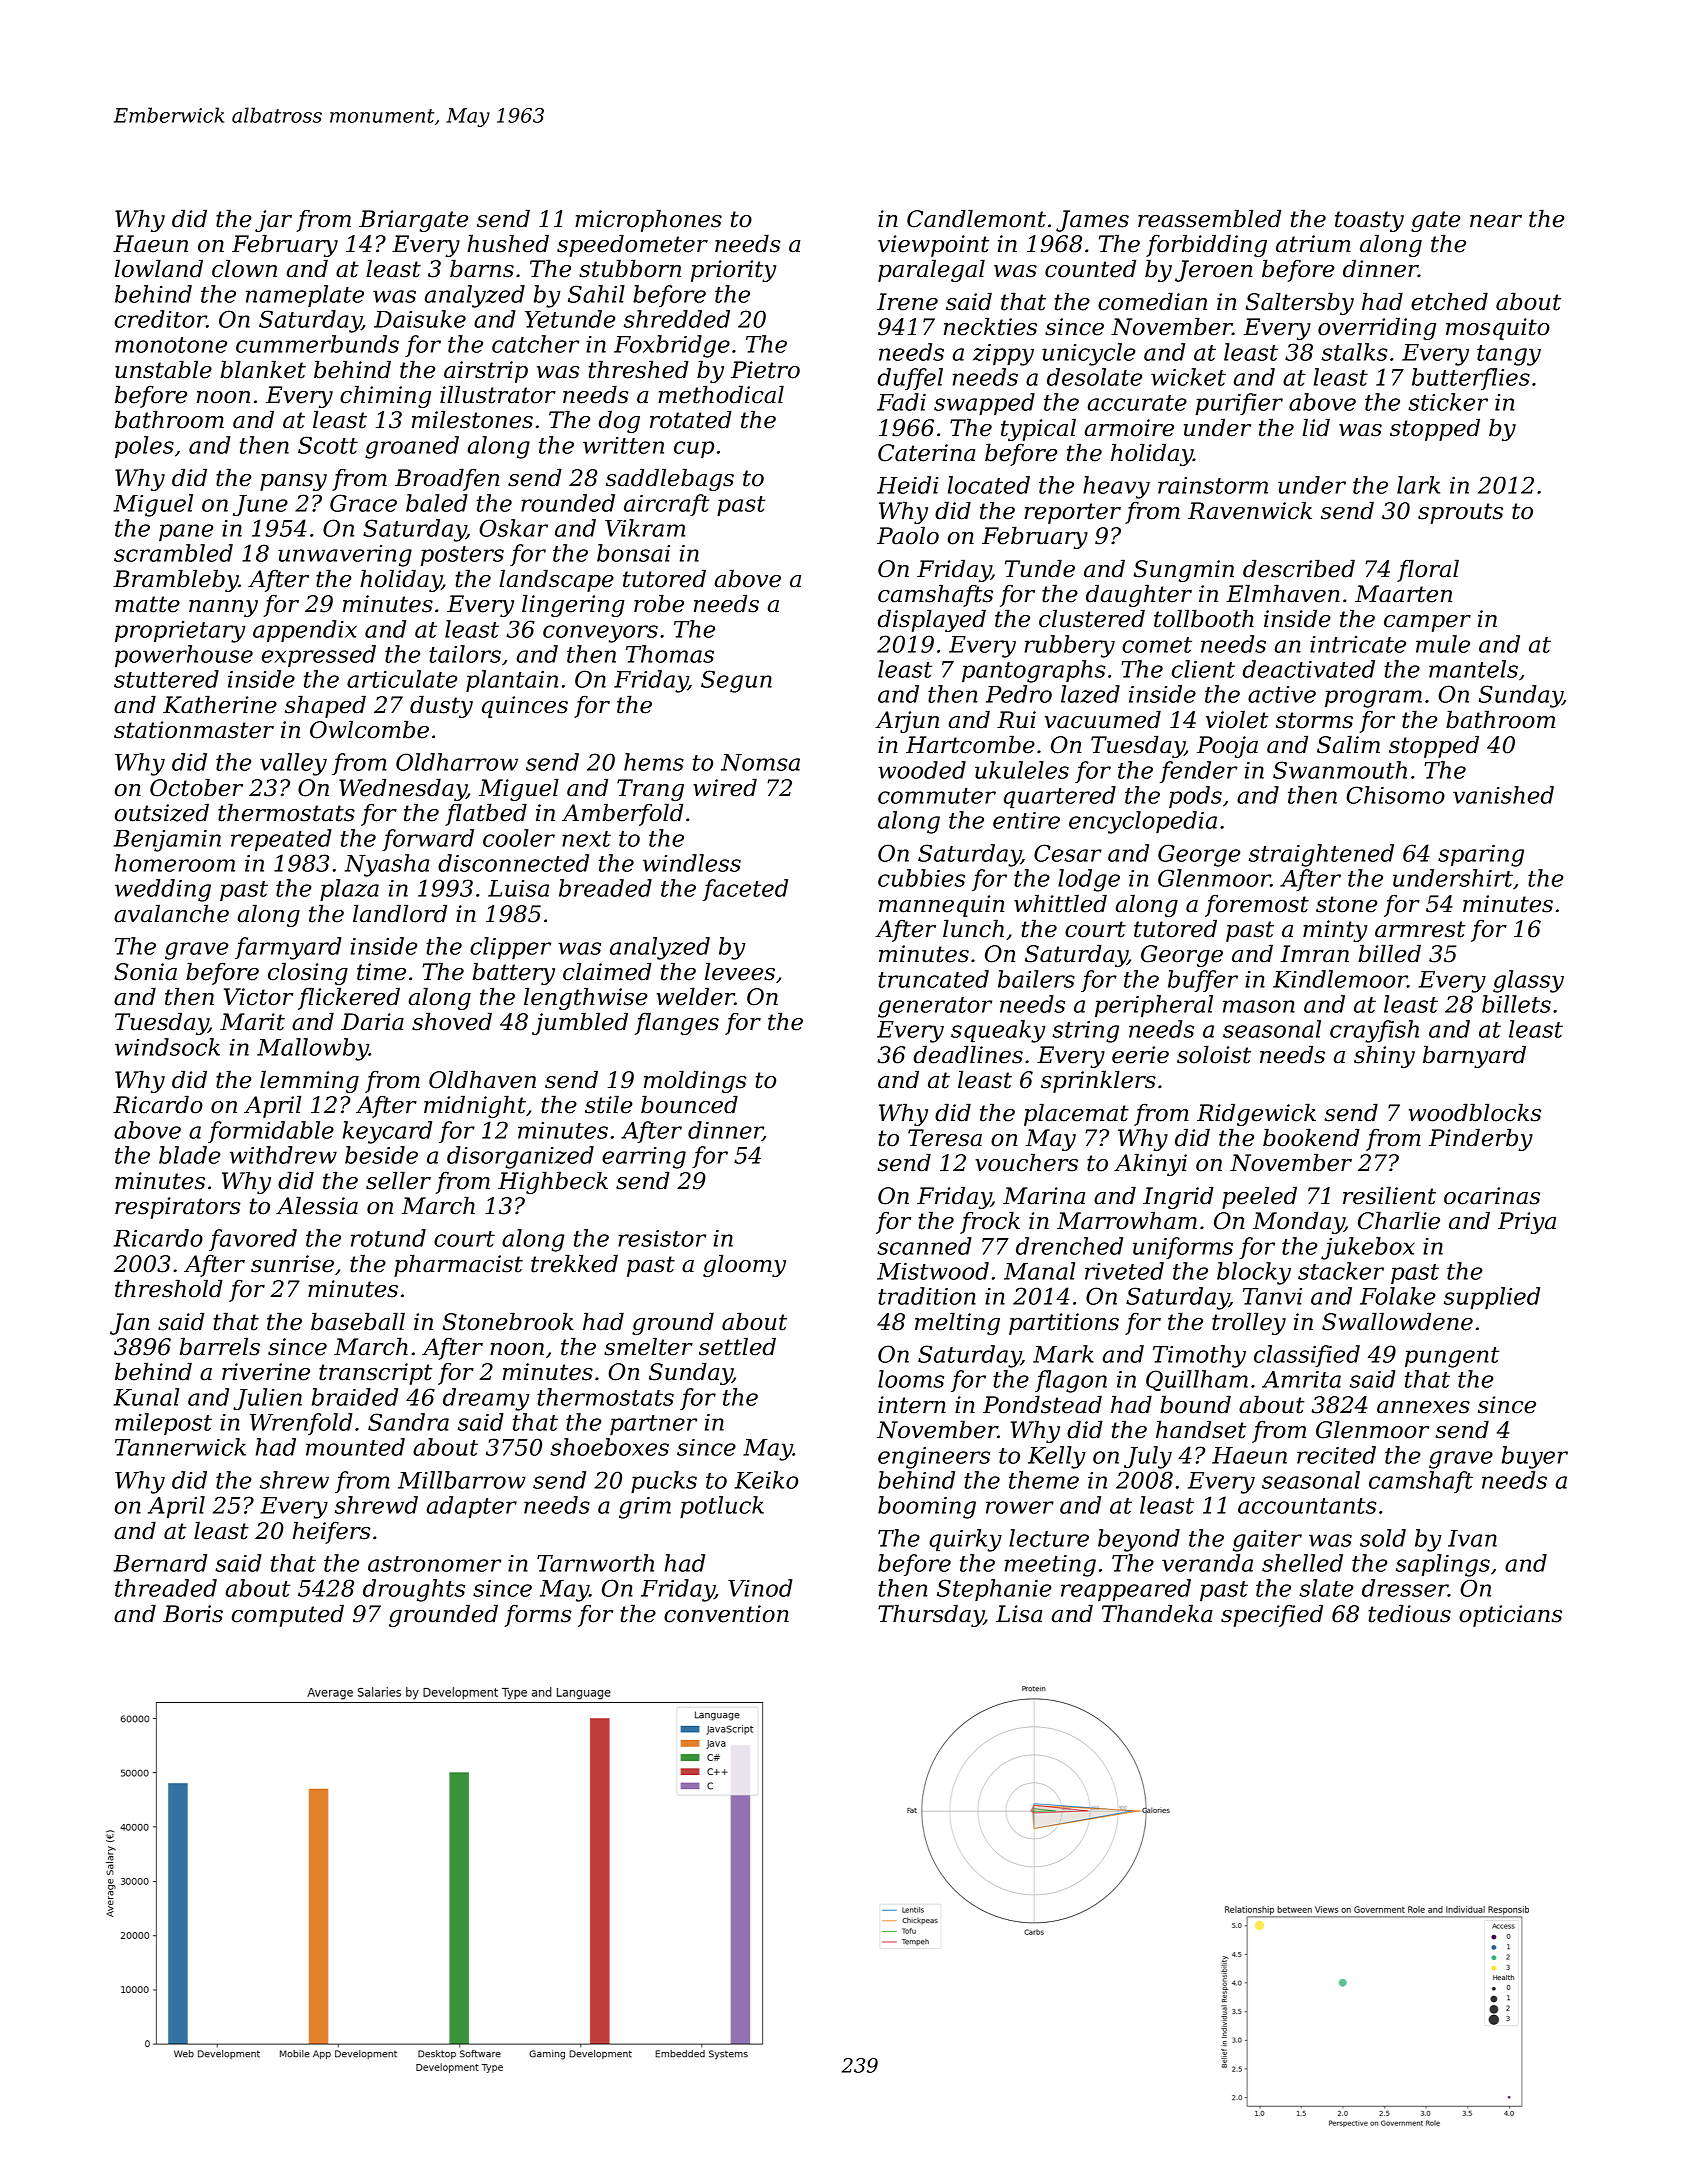 The image size is (1683, 2178). I want to click on landlord, so click(400, 913).
